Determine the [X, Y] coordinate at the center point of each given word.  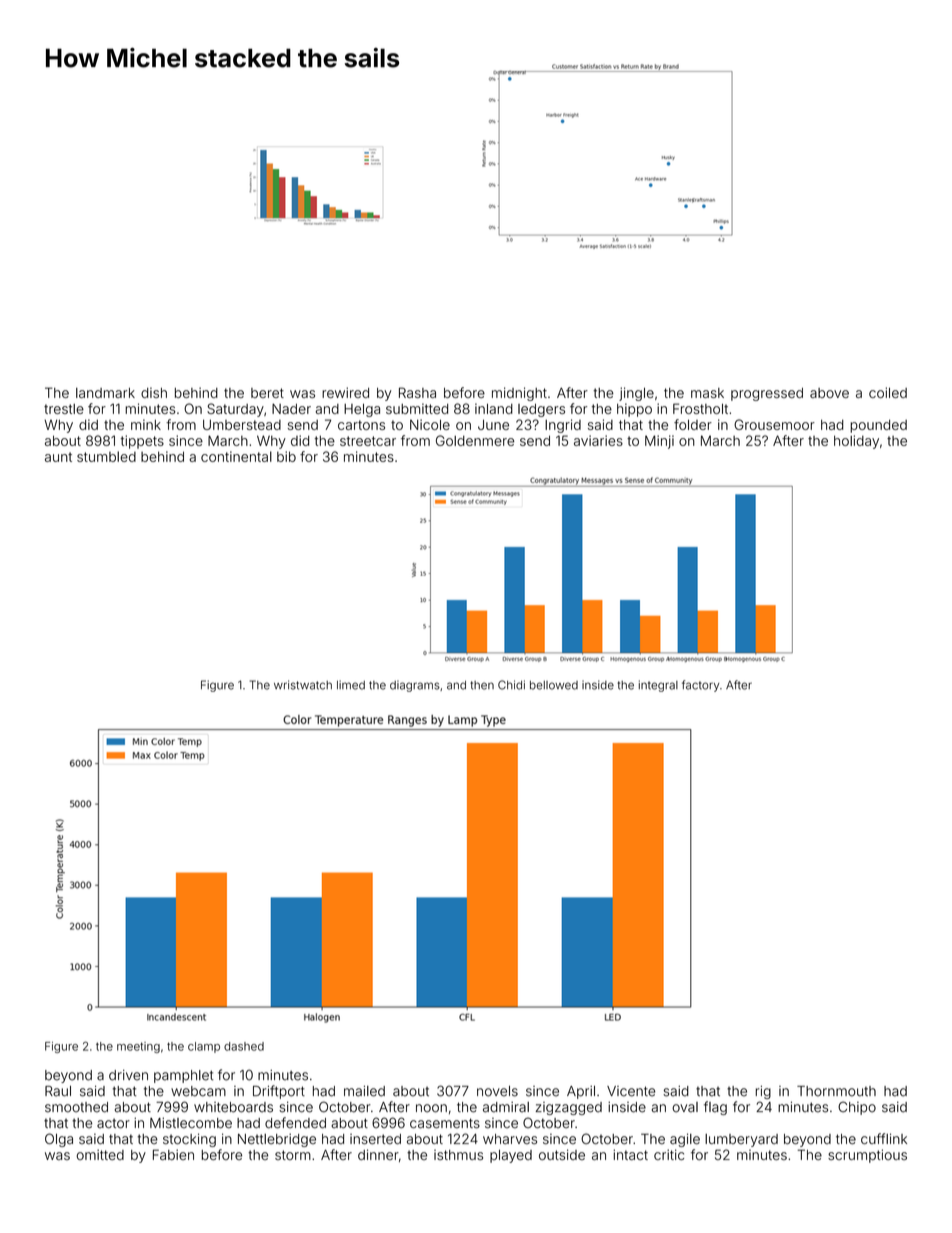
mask [707, 393]
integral [658, 686]
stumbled [106, 456]
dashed [244, 1046]
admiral [506, 1107]
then [482, 685]
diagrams [415, 686]
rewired [345, 392]
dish [154, 392]
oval [685, 1107]
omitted [100, 1154]
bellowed [554, 685]
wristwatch [303, 685]
